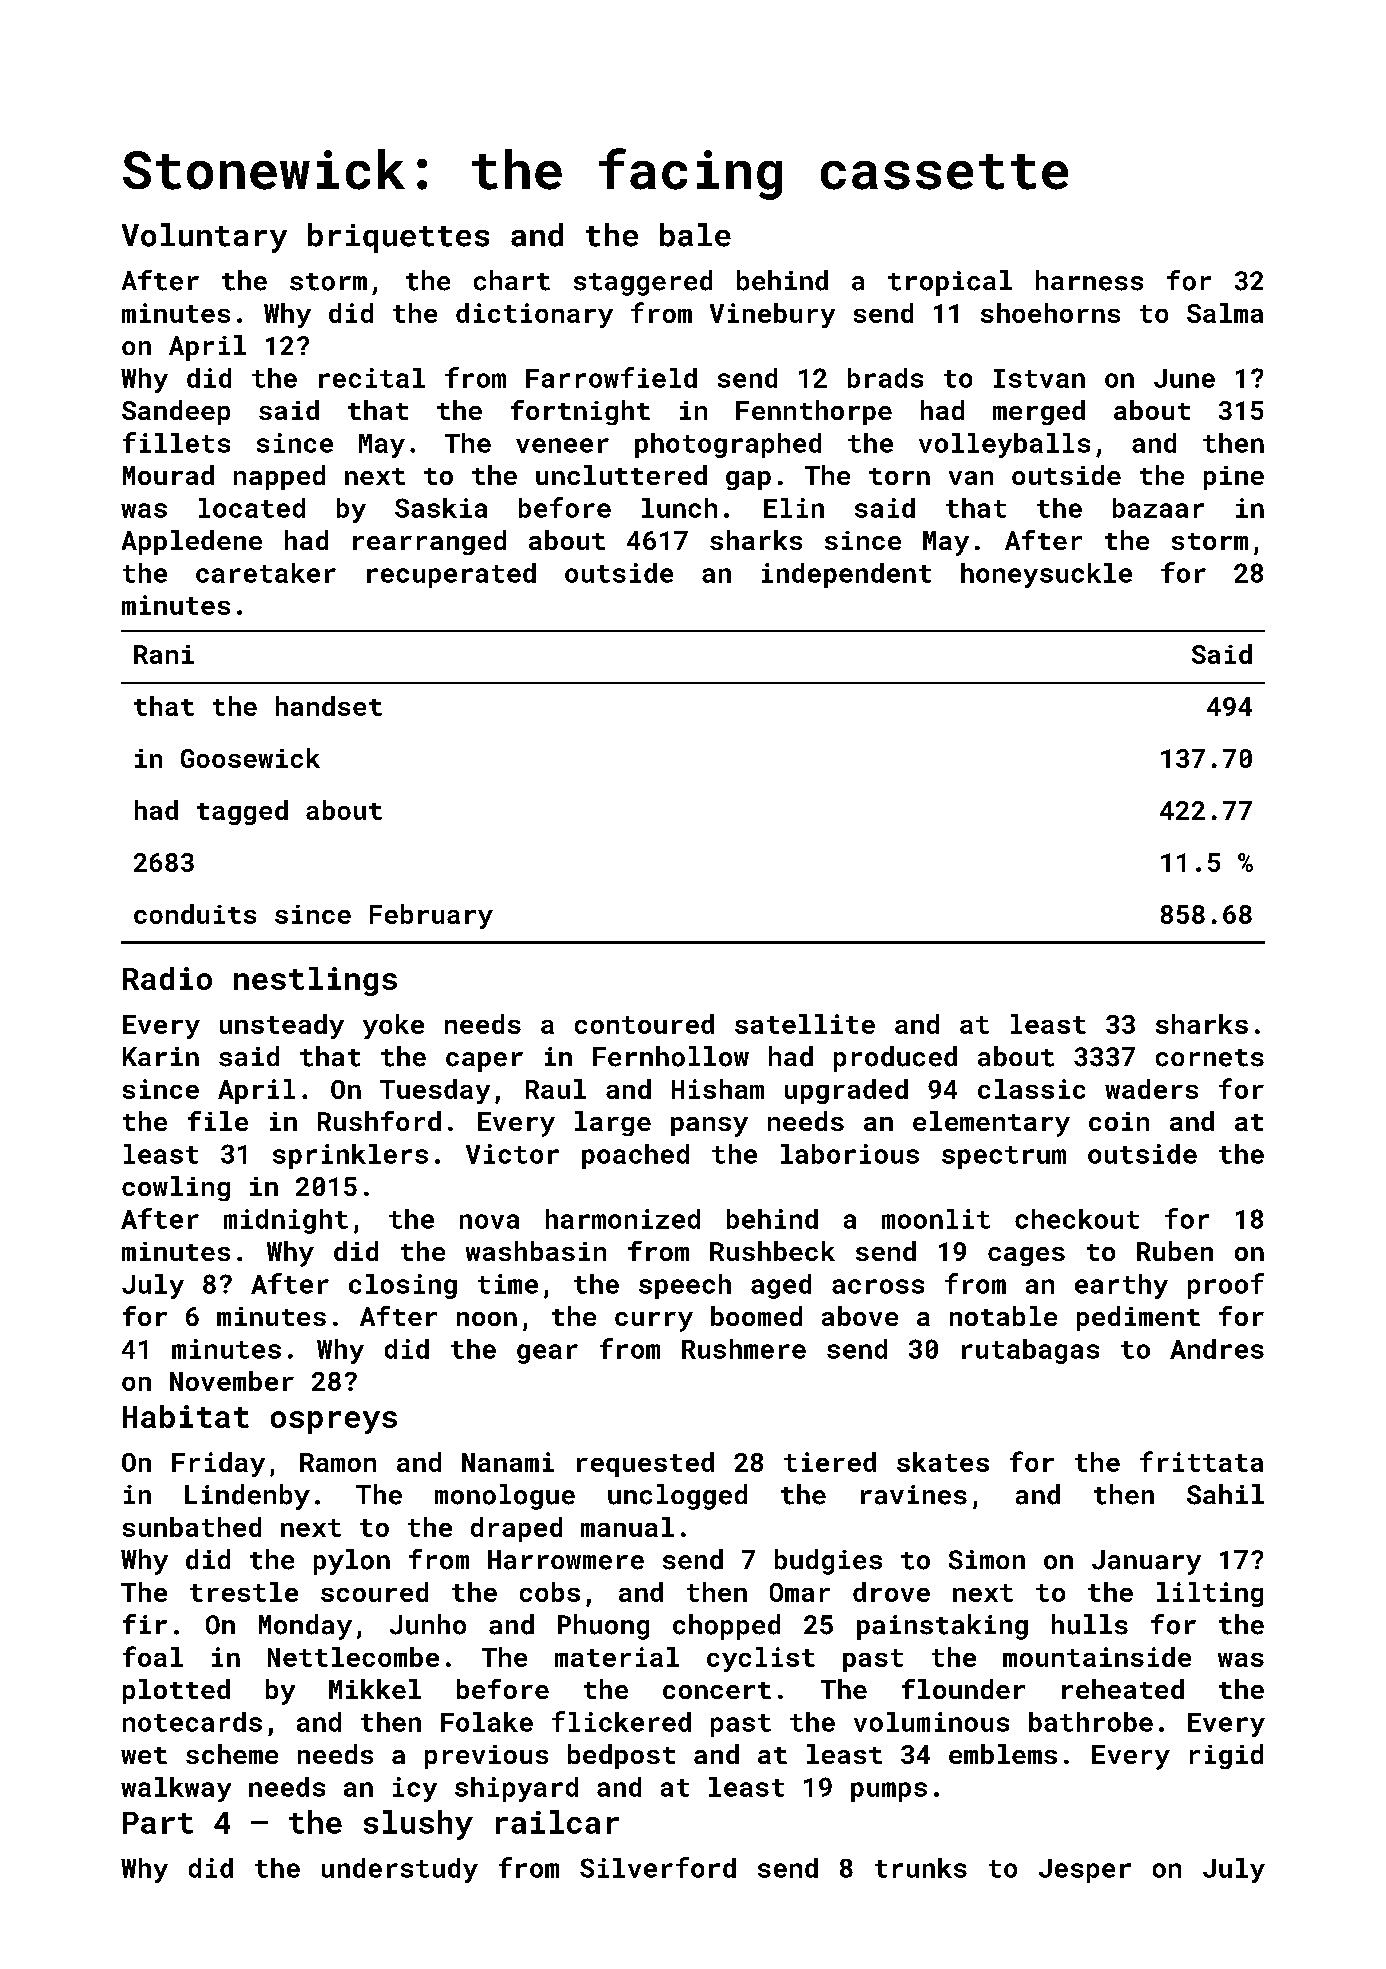 Image resolution: width=1386 pixels, height=1969 pixels. What do you see at coordinates (508, 1462) in the page?
I see `Nanami` at bounding box center [508, 1462].
